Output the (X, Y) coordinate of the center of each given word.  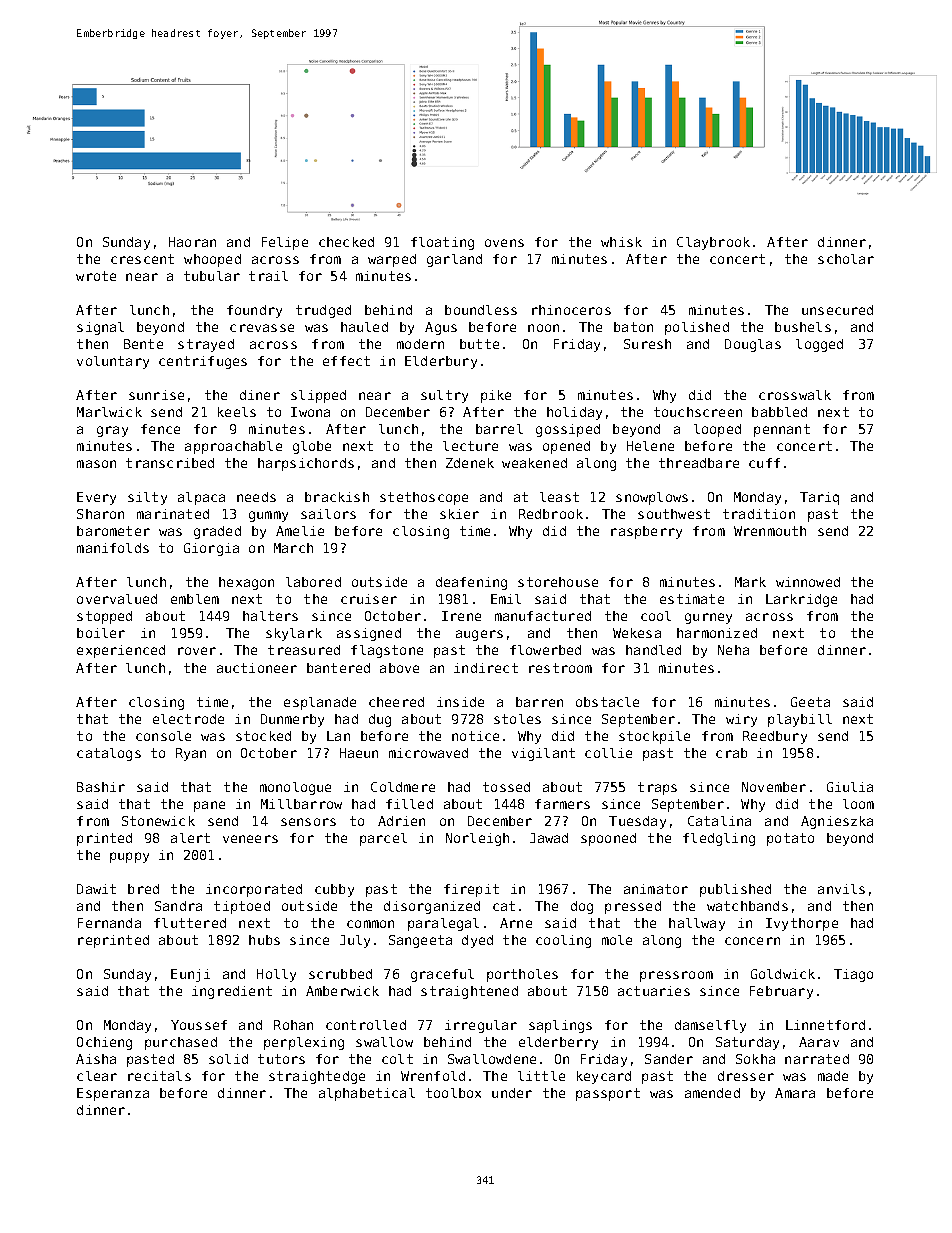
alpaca (201, 498)
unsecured (837, 310)
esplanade (320, 703)
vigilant (543, 754)
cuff (764, 463)
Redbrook (551, 514)
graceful (442, 975)
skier (459, 514)
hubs (264, 940)
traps (657, 788)
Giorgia (211, 549)
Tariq (819, 498)
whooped (212, 260)
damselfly (710, 1026)
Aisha (96, 1059)
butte (479, 344)
